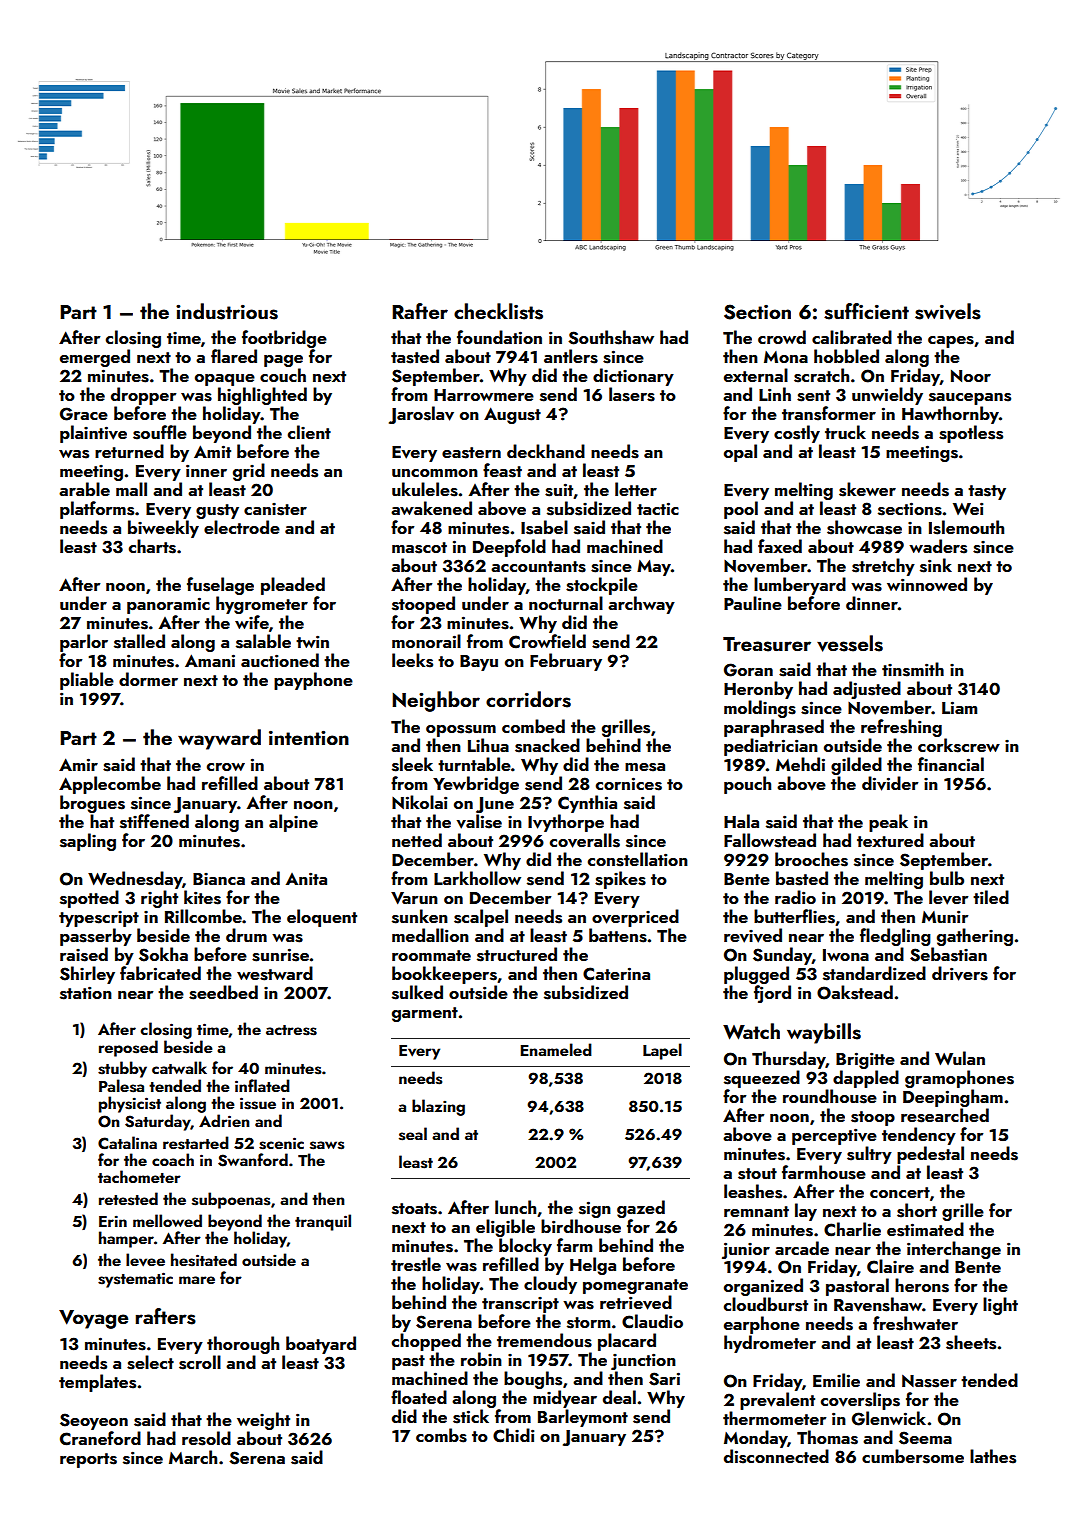 The width and height of the document is (1081, 1528). Describe the element at coordinates (505, 1228) in the document. I see `eligible` at that location.
